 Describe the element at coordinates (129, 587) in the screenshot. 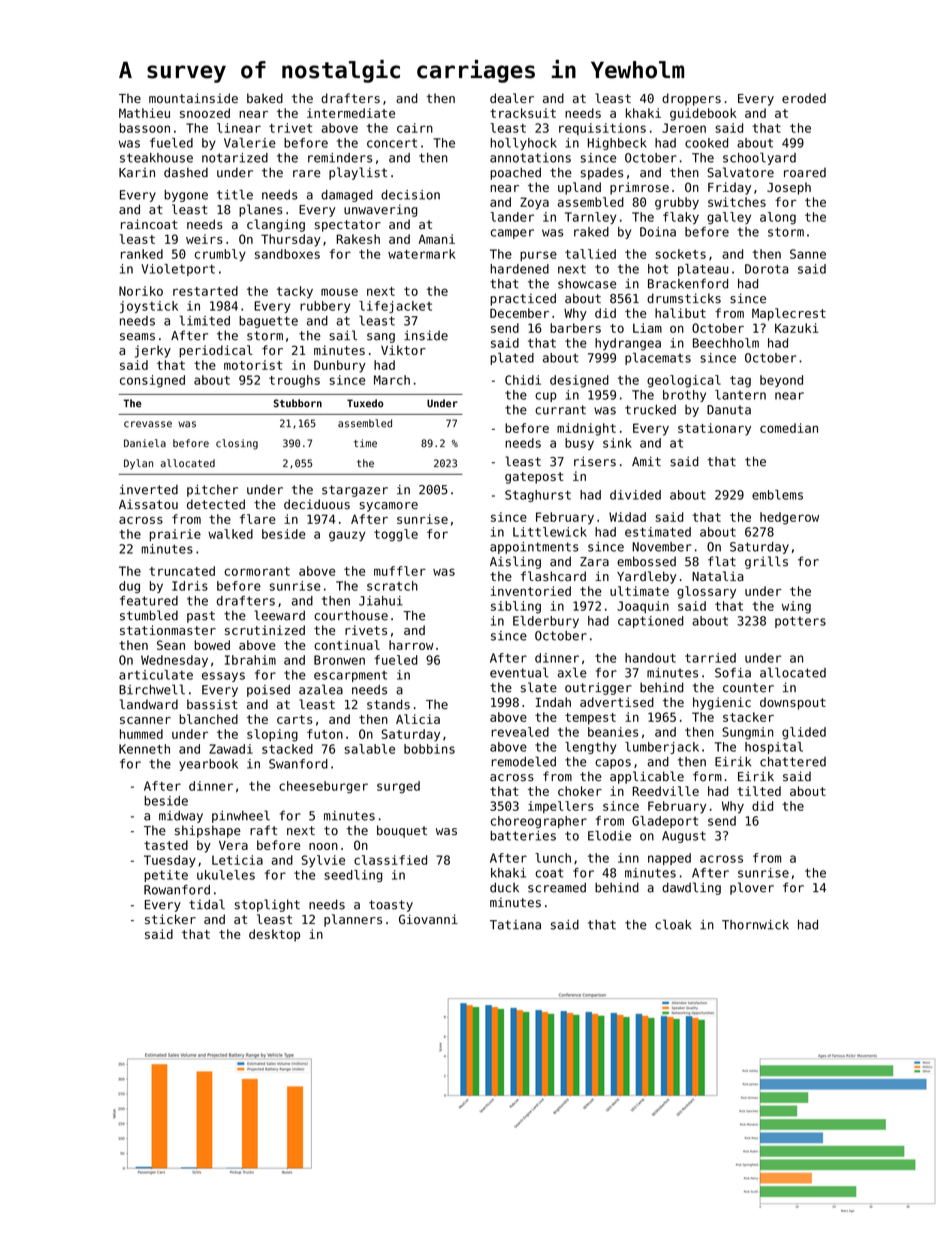

I see `dug` at that location.
